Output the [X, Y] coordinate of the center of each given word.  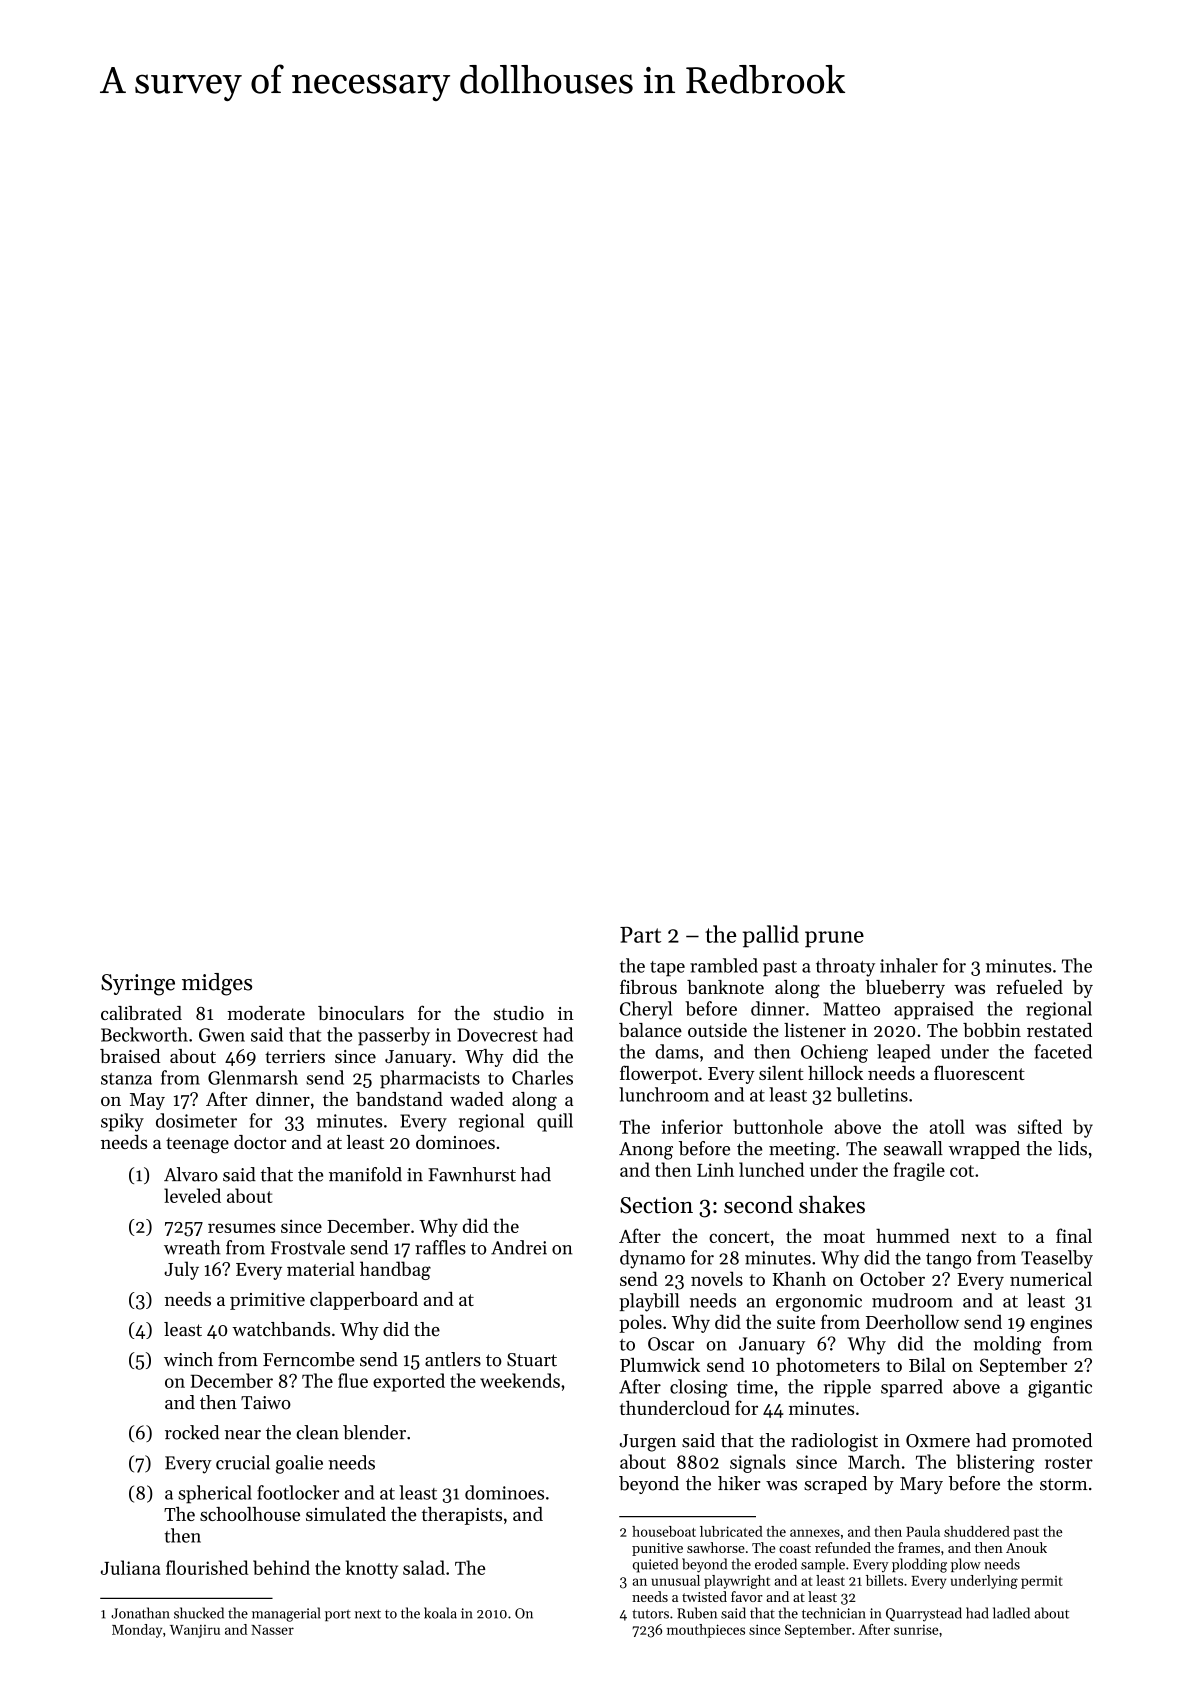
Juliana [131, 1567]
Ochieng [834, 1053]
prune [834, 939]
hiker [739, 1483]
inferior [692, 1126]
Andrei [519, 1247]
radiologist [834, 1442]
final [1074, 1235]
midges [217, 984]
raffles [440, 1247]
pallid [771, 936]
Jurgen [648, 1443]
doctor [260, 1142]
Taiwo [266, 1403]
